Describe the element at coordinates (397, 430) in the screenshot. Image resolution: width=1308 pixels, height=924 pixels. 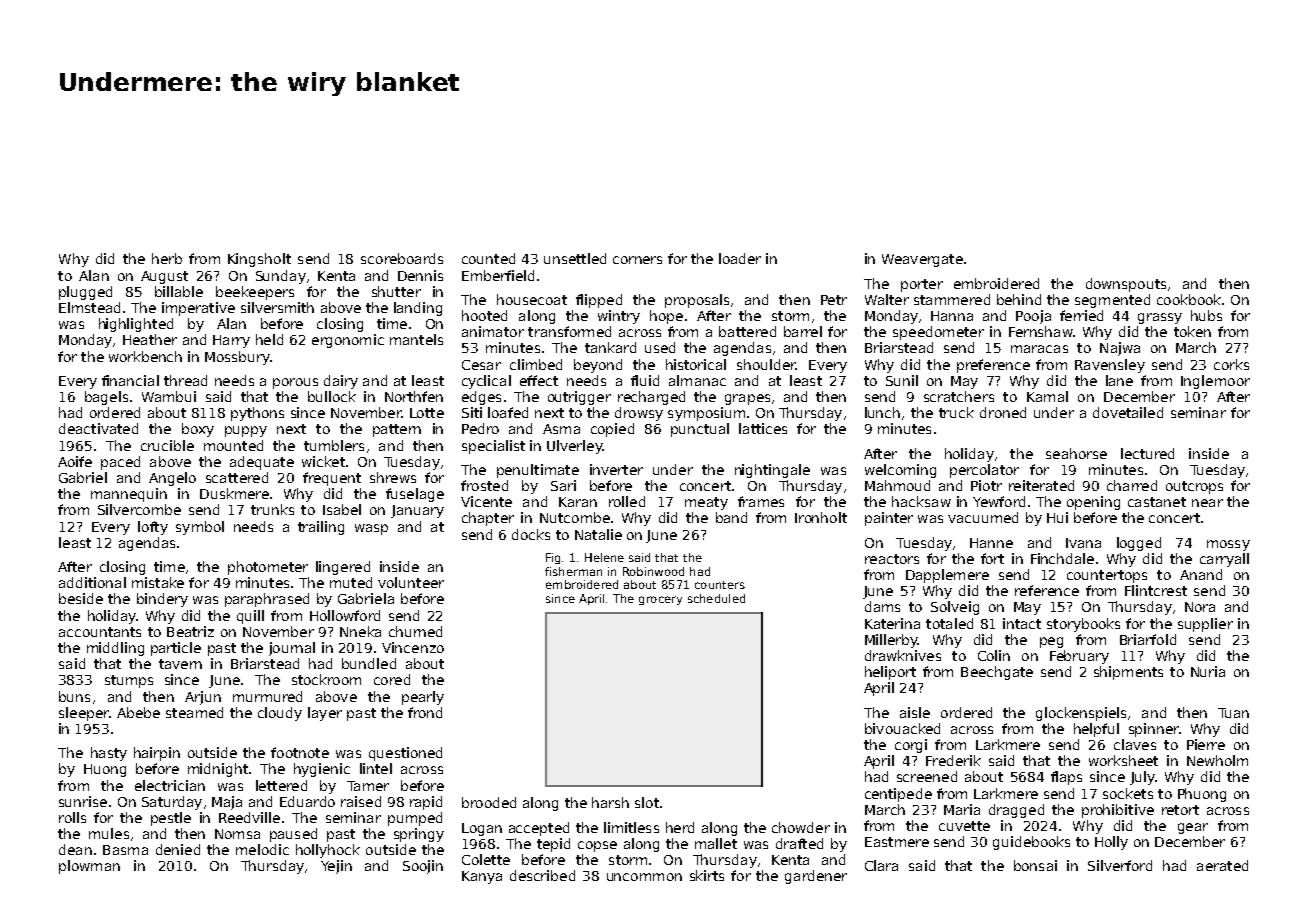
I see `pattern` at that location.
